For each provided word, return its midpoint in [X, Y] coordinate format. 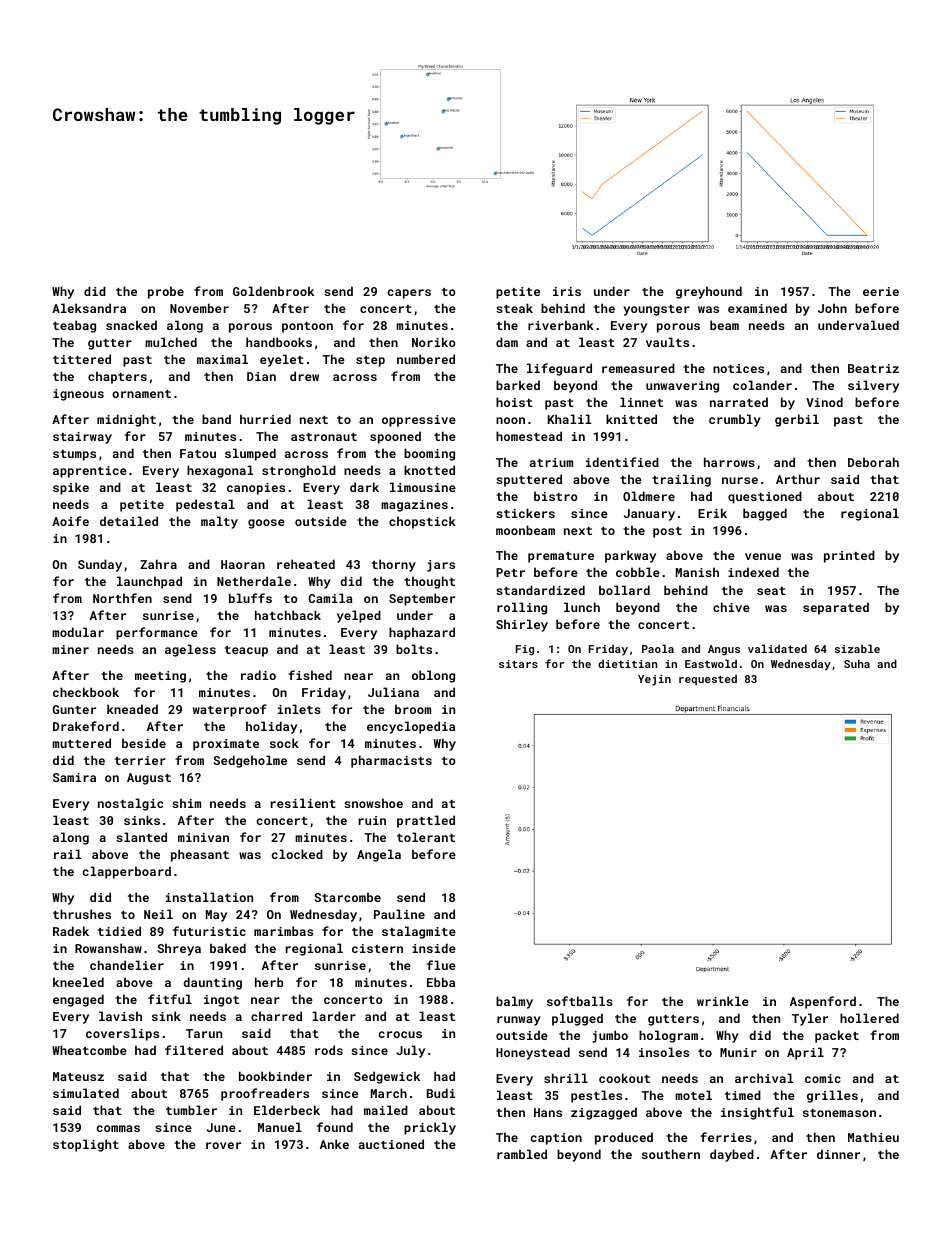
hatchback [288, 615]
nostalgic [130, 804]
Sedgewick [387, 1077]
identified [622, 462]
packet [837, 1036]
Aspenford [823, 1002]
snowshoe [373, 803]
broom [413, 709]
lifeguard [559, 369]
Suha [857, 663]
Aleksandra [89, 308]
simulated [86, 1093]
